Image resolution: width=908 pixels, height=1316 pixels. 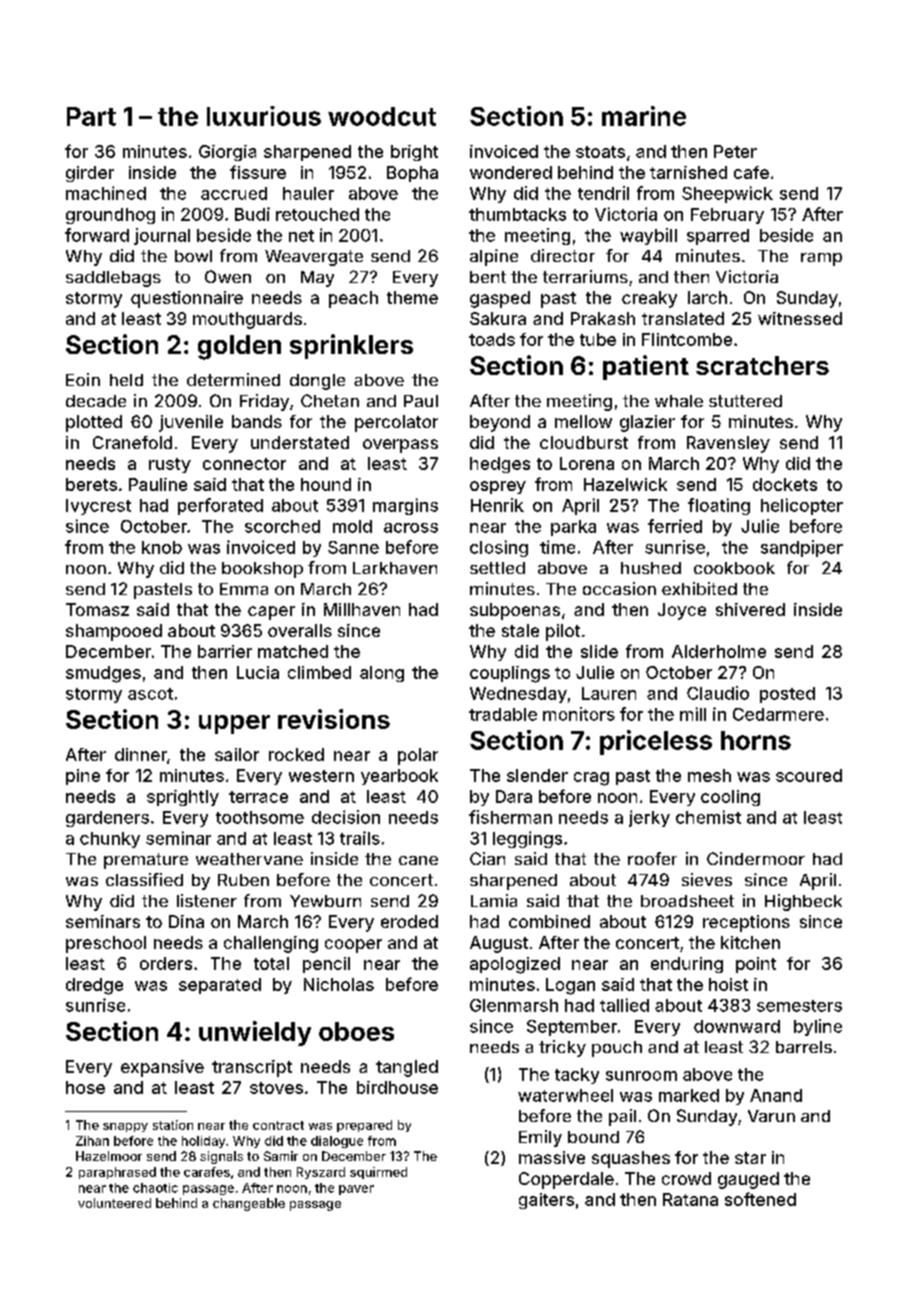 I want to click on Part, so click(x=91, y=116).
